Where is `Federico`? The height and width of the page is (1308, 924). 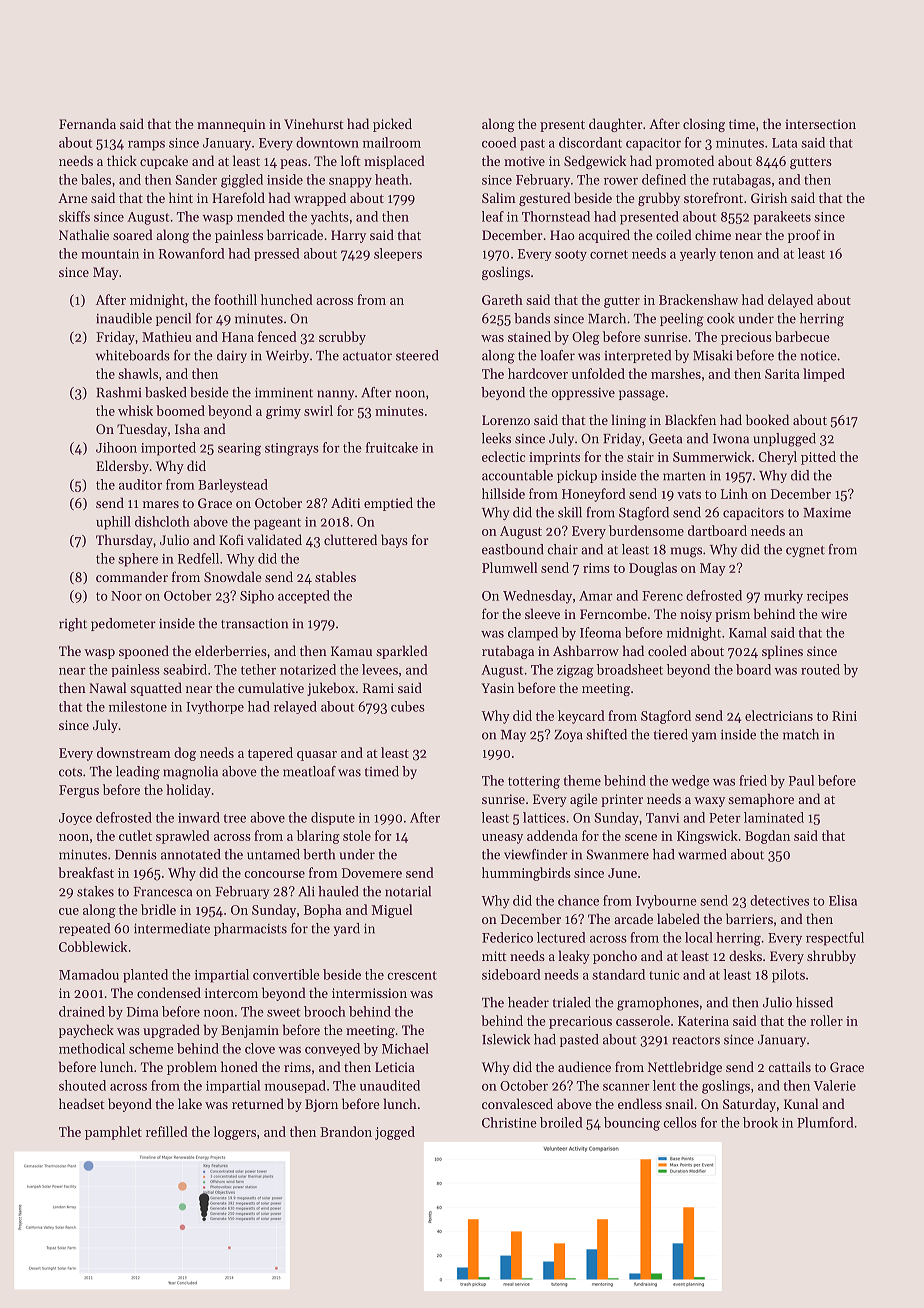 Federico is located at coordinates (507, 937).
